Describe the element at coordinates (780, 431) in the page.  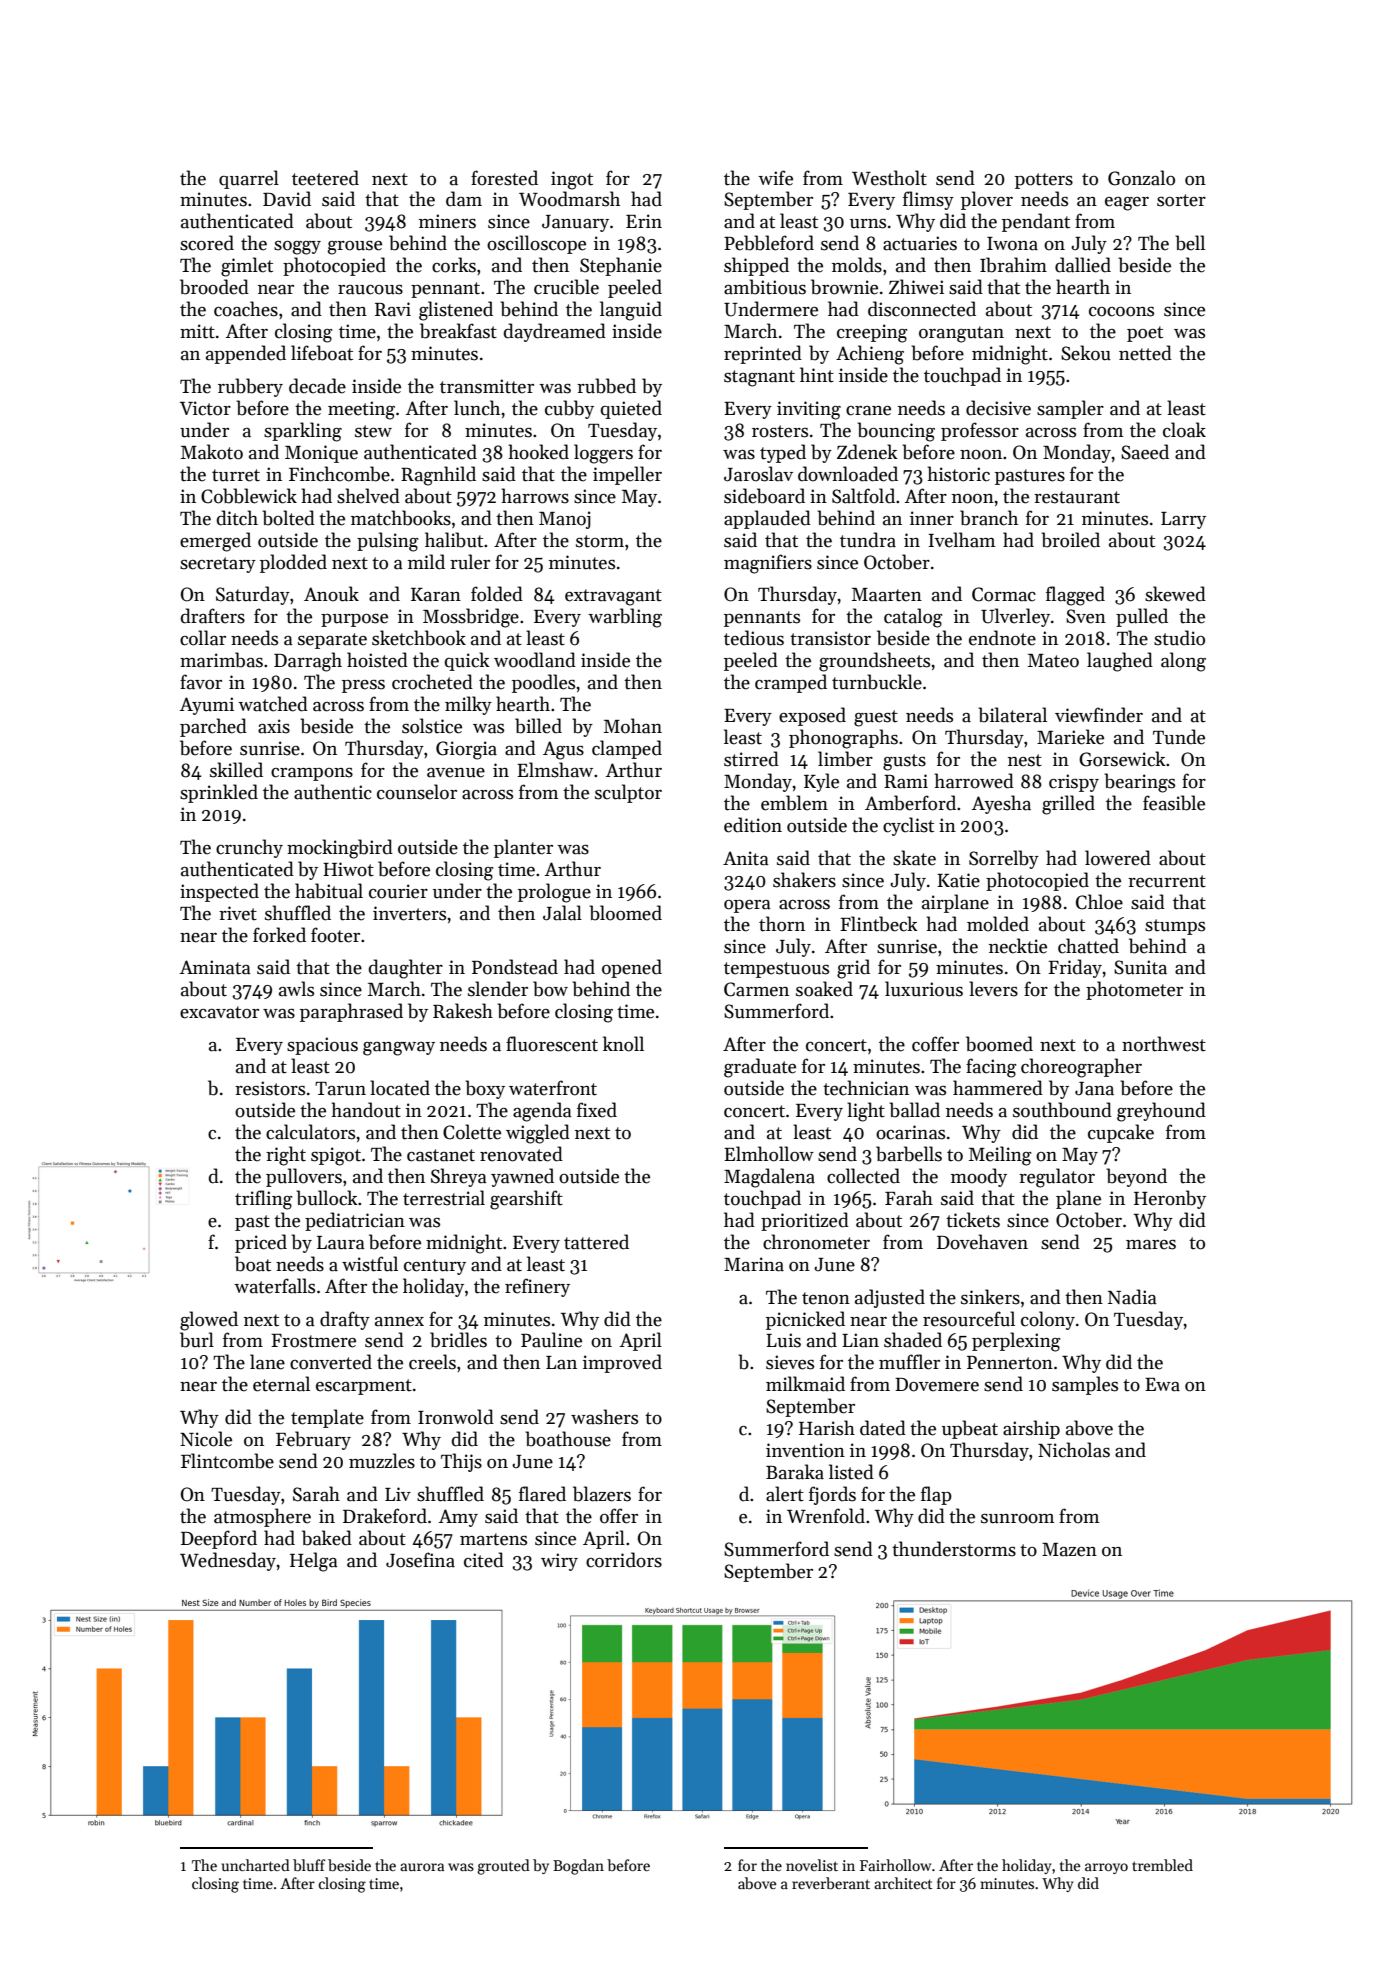
I see `rosters` at that location.
